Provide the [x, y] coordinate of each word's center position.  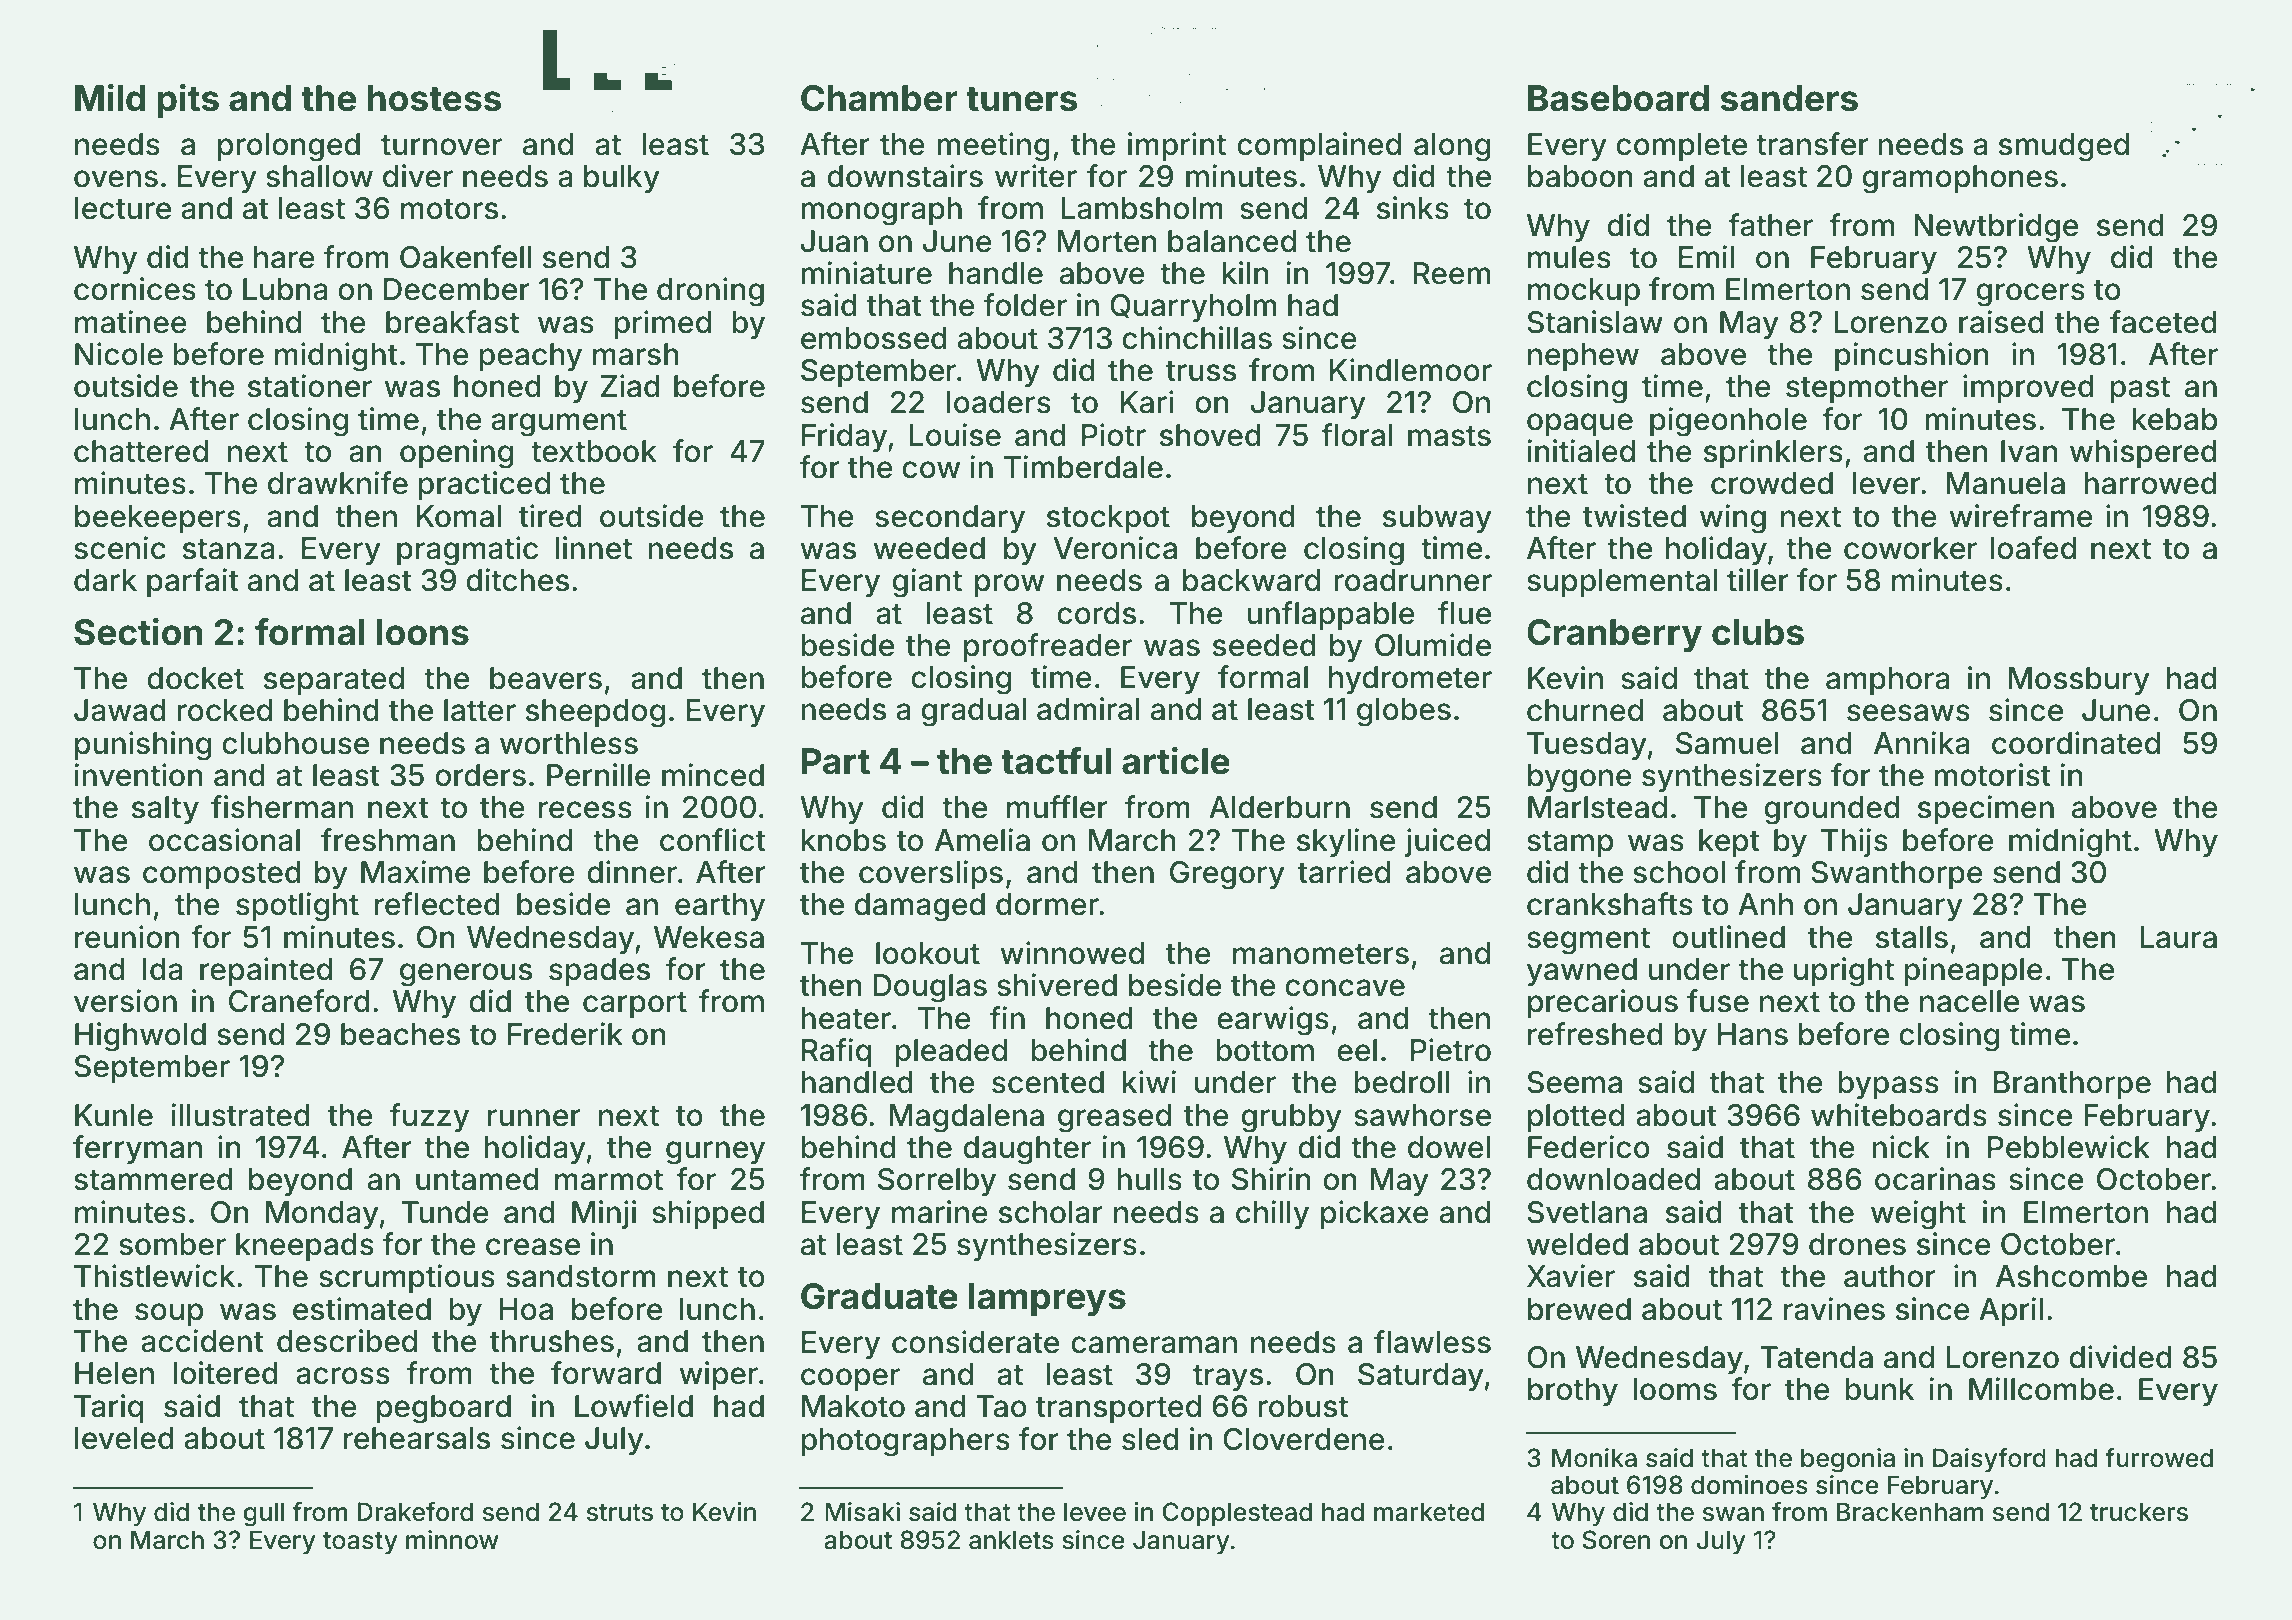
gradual [973, 712]
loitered [226, 1373]
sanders [1789, 98]
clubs [1758, 632]
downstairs [905, 176]
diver [418, 176]
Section [138, 632]
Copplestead [1237, 1514]
